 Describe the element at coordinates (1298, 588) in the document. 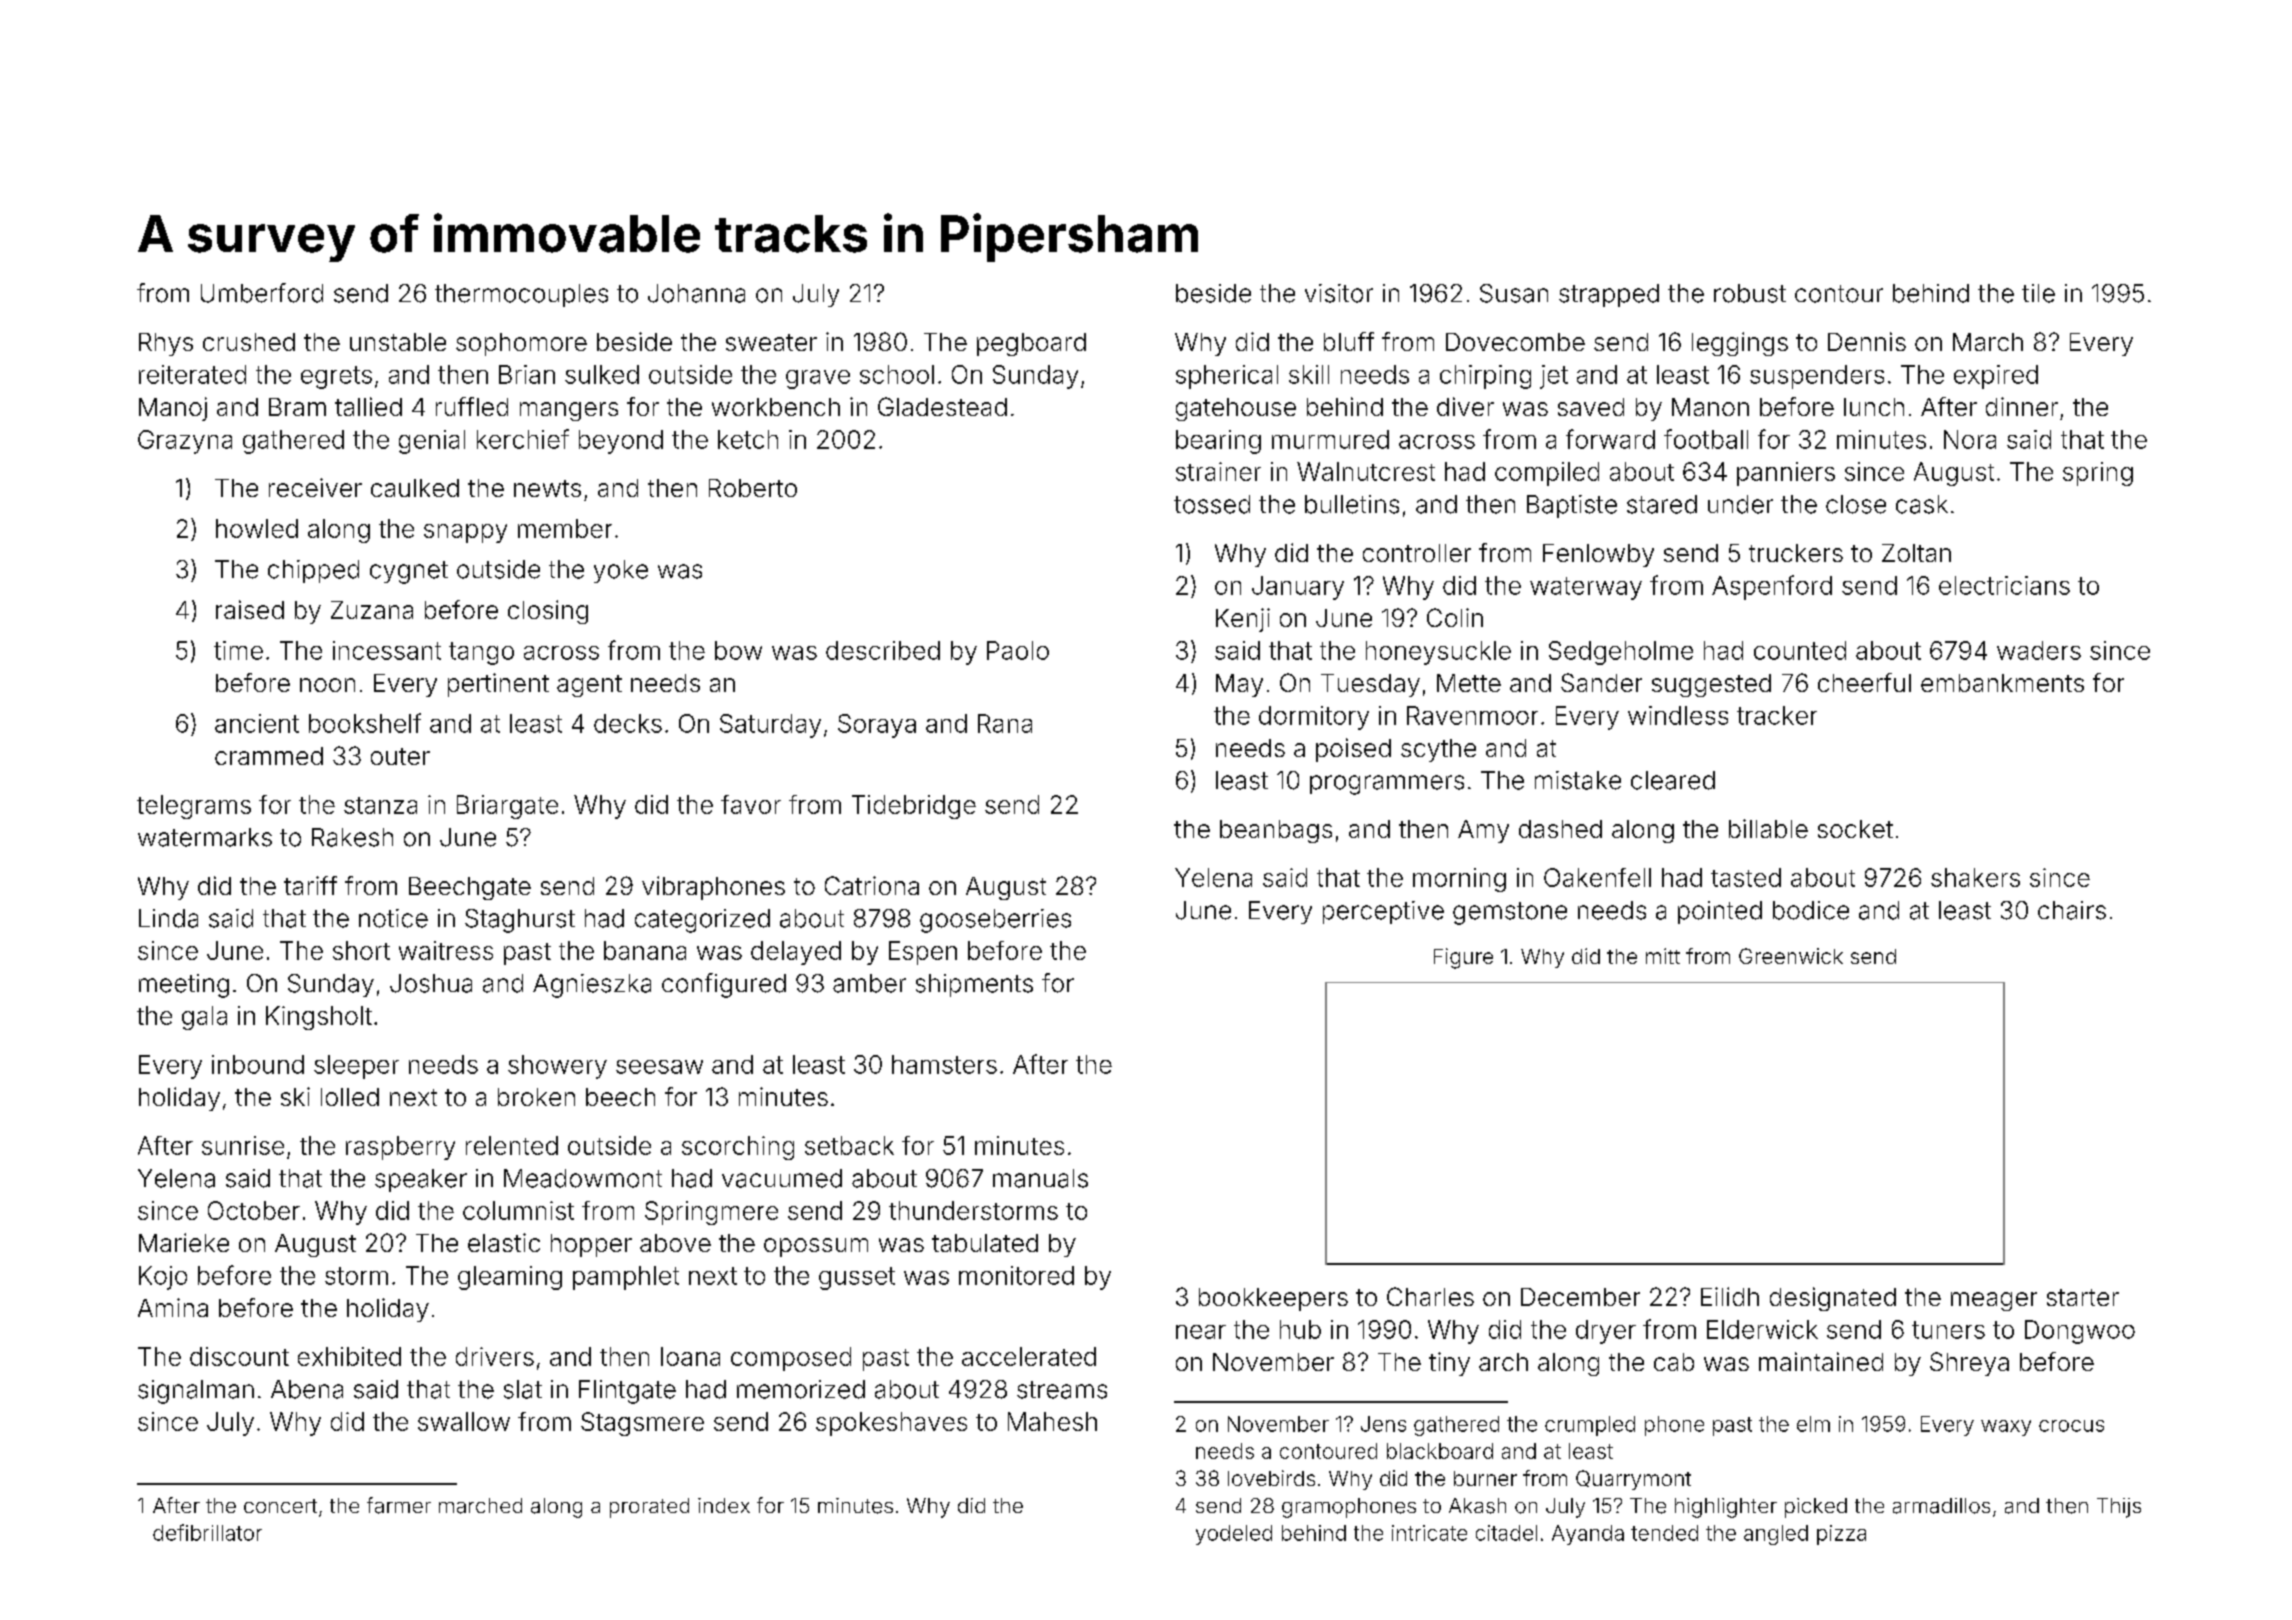

I see `January` at that location.
